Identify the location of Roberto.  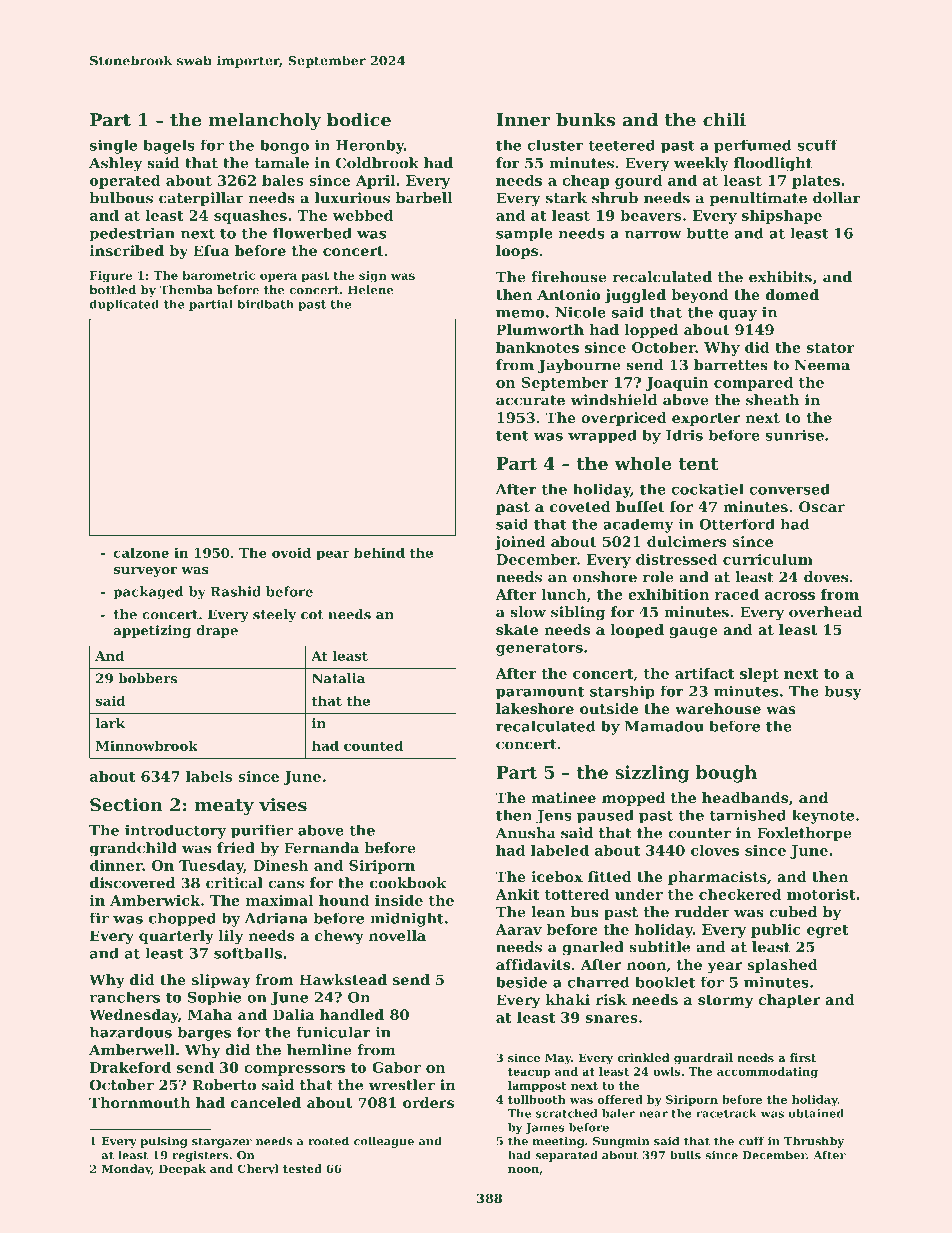
(224, 1085).
